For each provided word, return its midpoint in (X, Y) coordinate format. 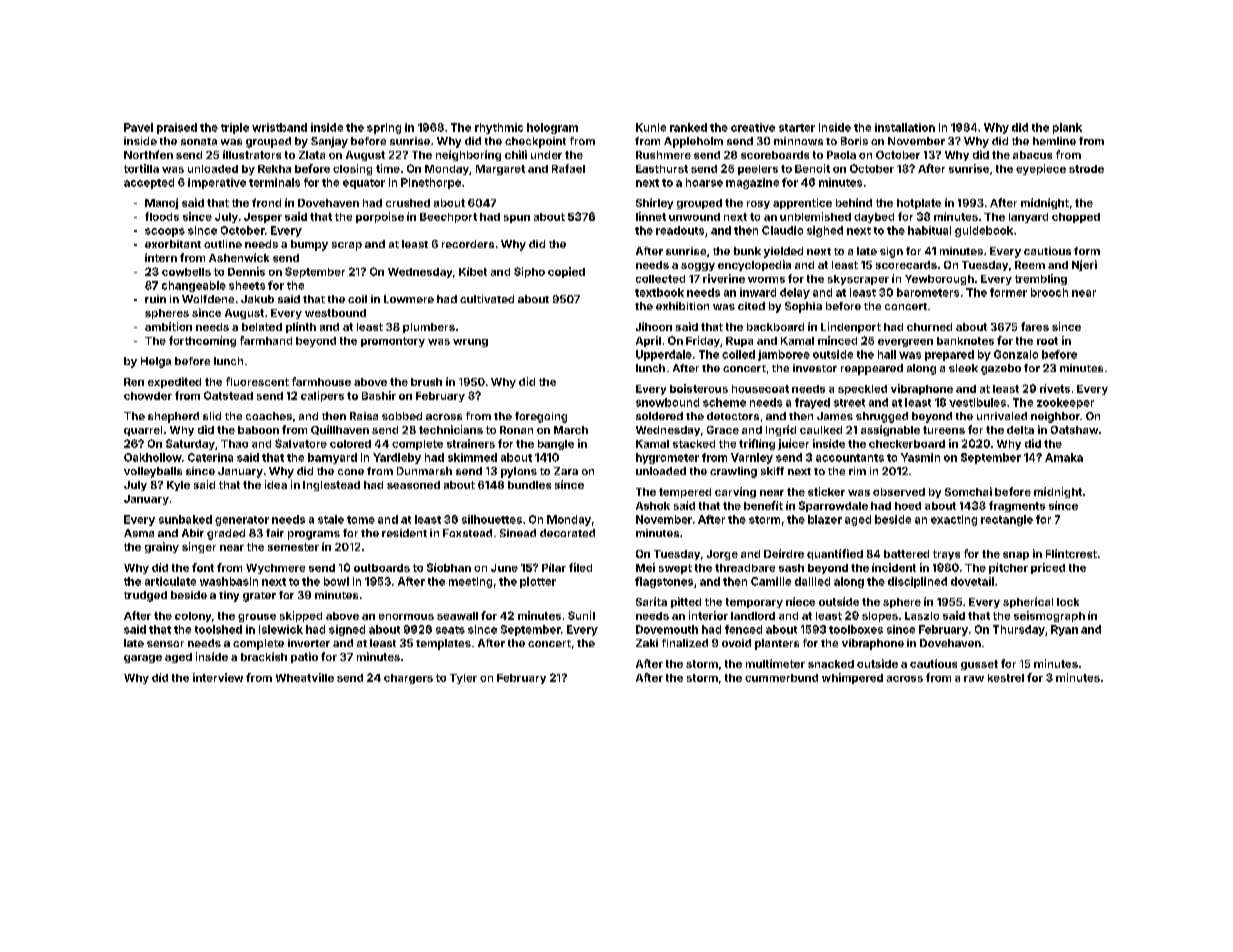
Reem (1030, 265)
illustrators (252, 154)
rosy (758, 205)
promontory (393, 342)
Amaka (1064, 457)
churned (929, 327)
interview (218, 677)
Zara (566, 471)
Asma (139, 533)
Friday (703, 341)
